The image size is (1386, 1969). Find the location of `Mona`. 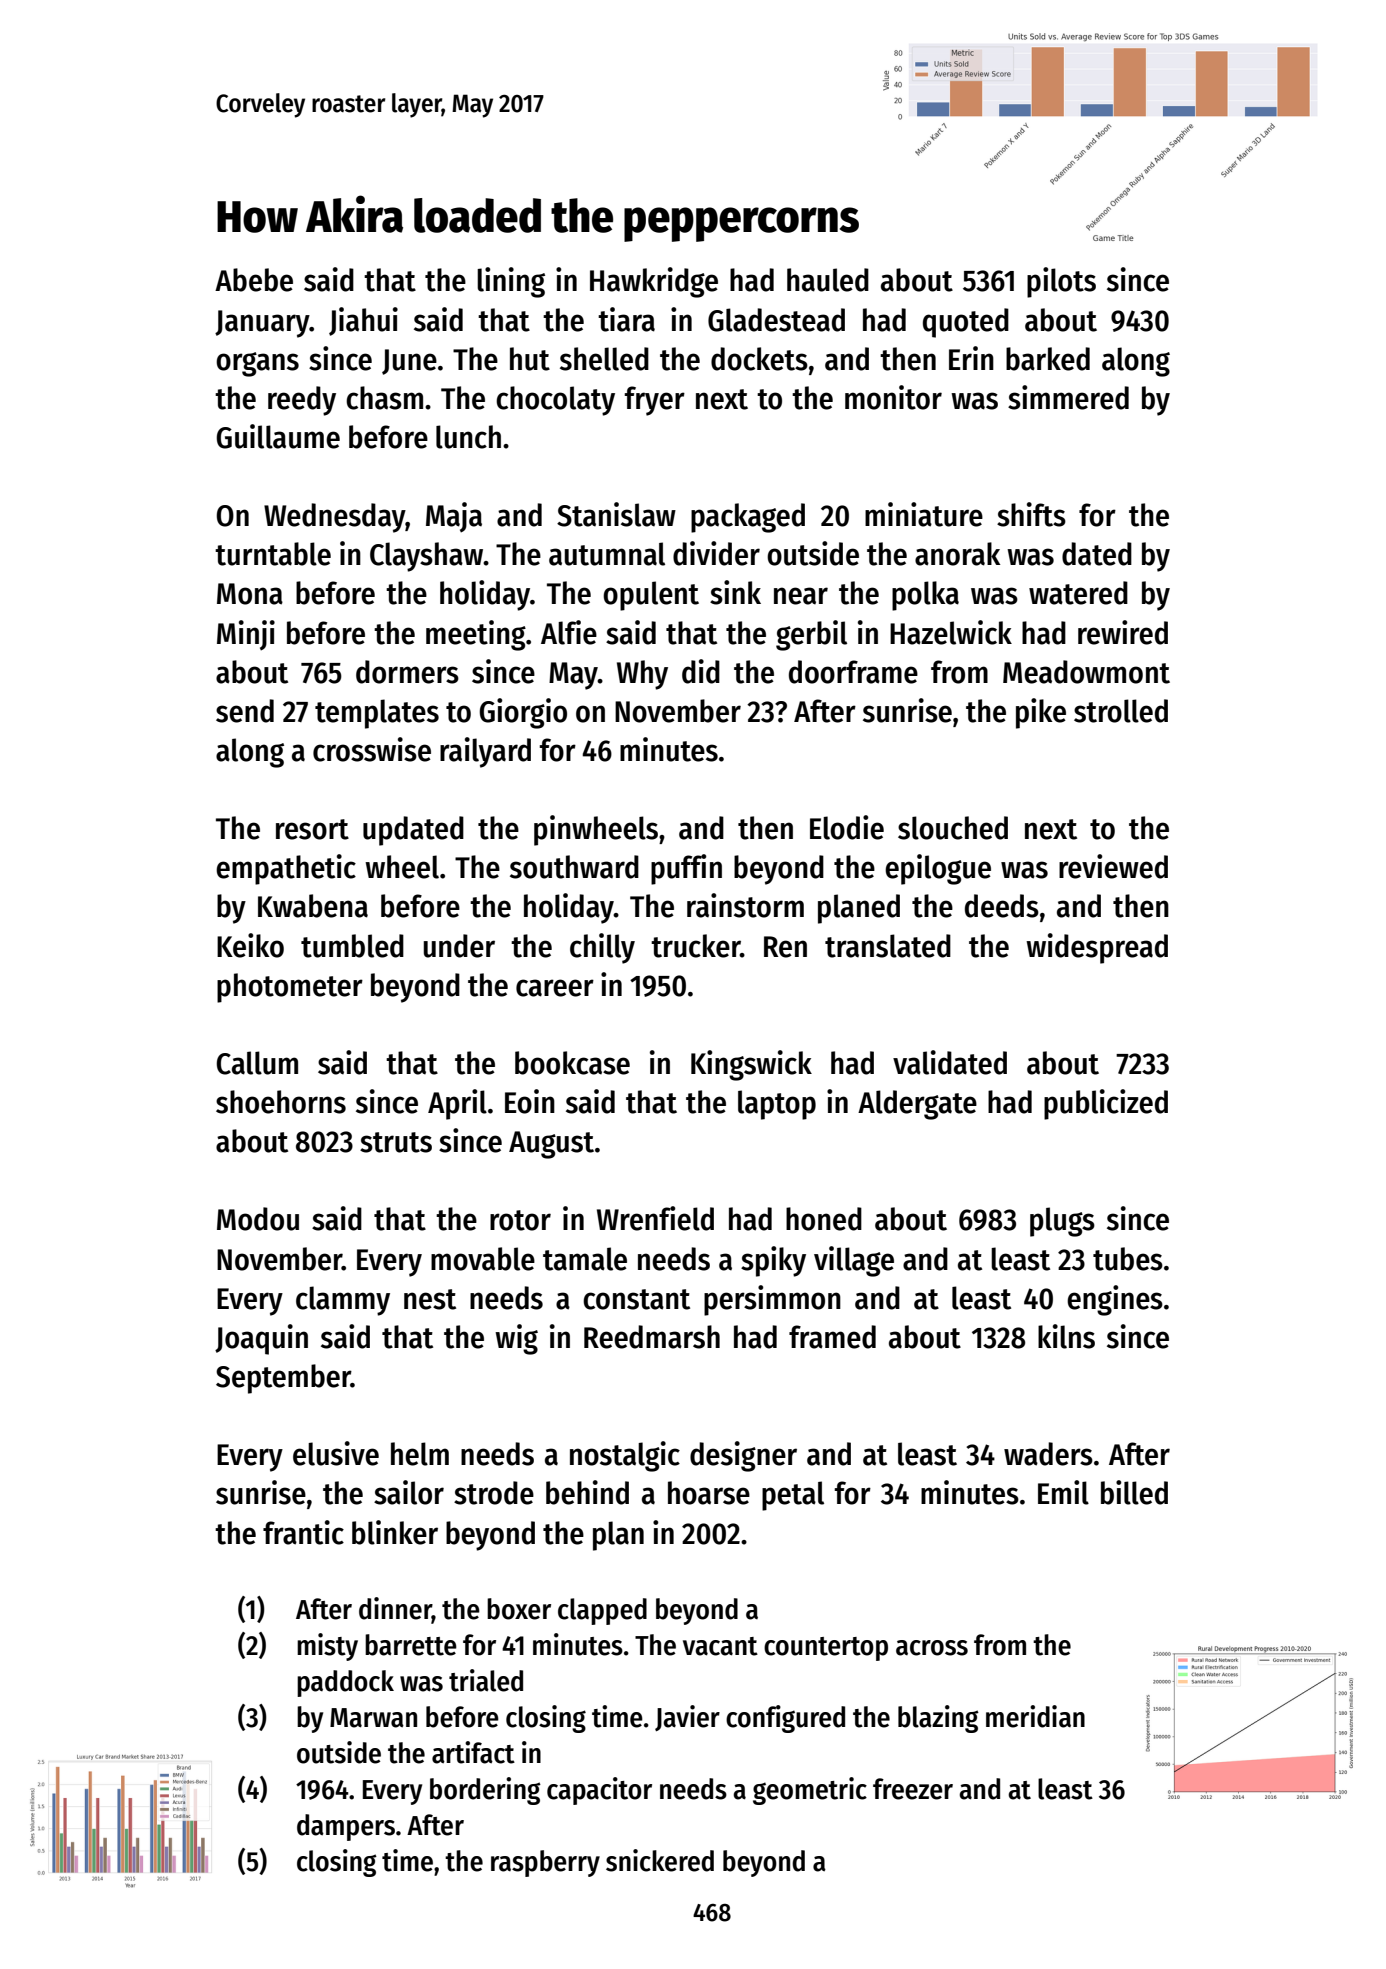

Mona is located at coordinates (250, 594).
